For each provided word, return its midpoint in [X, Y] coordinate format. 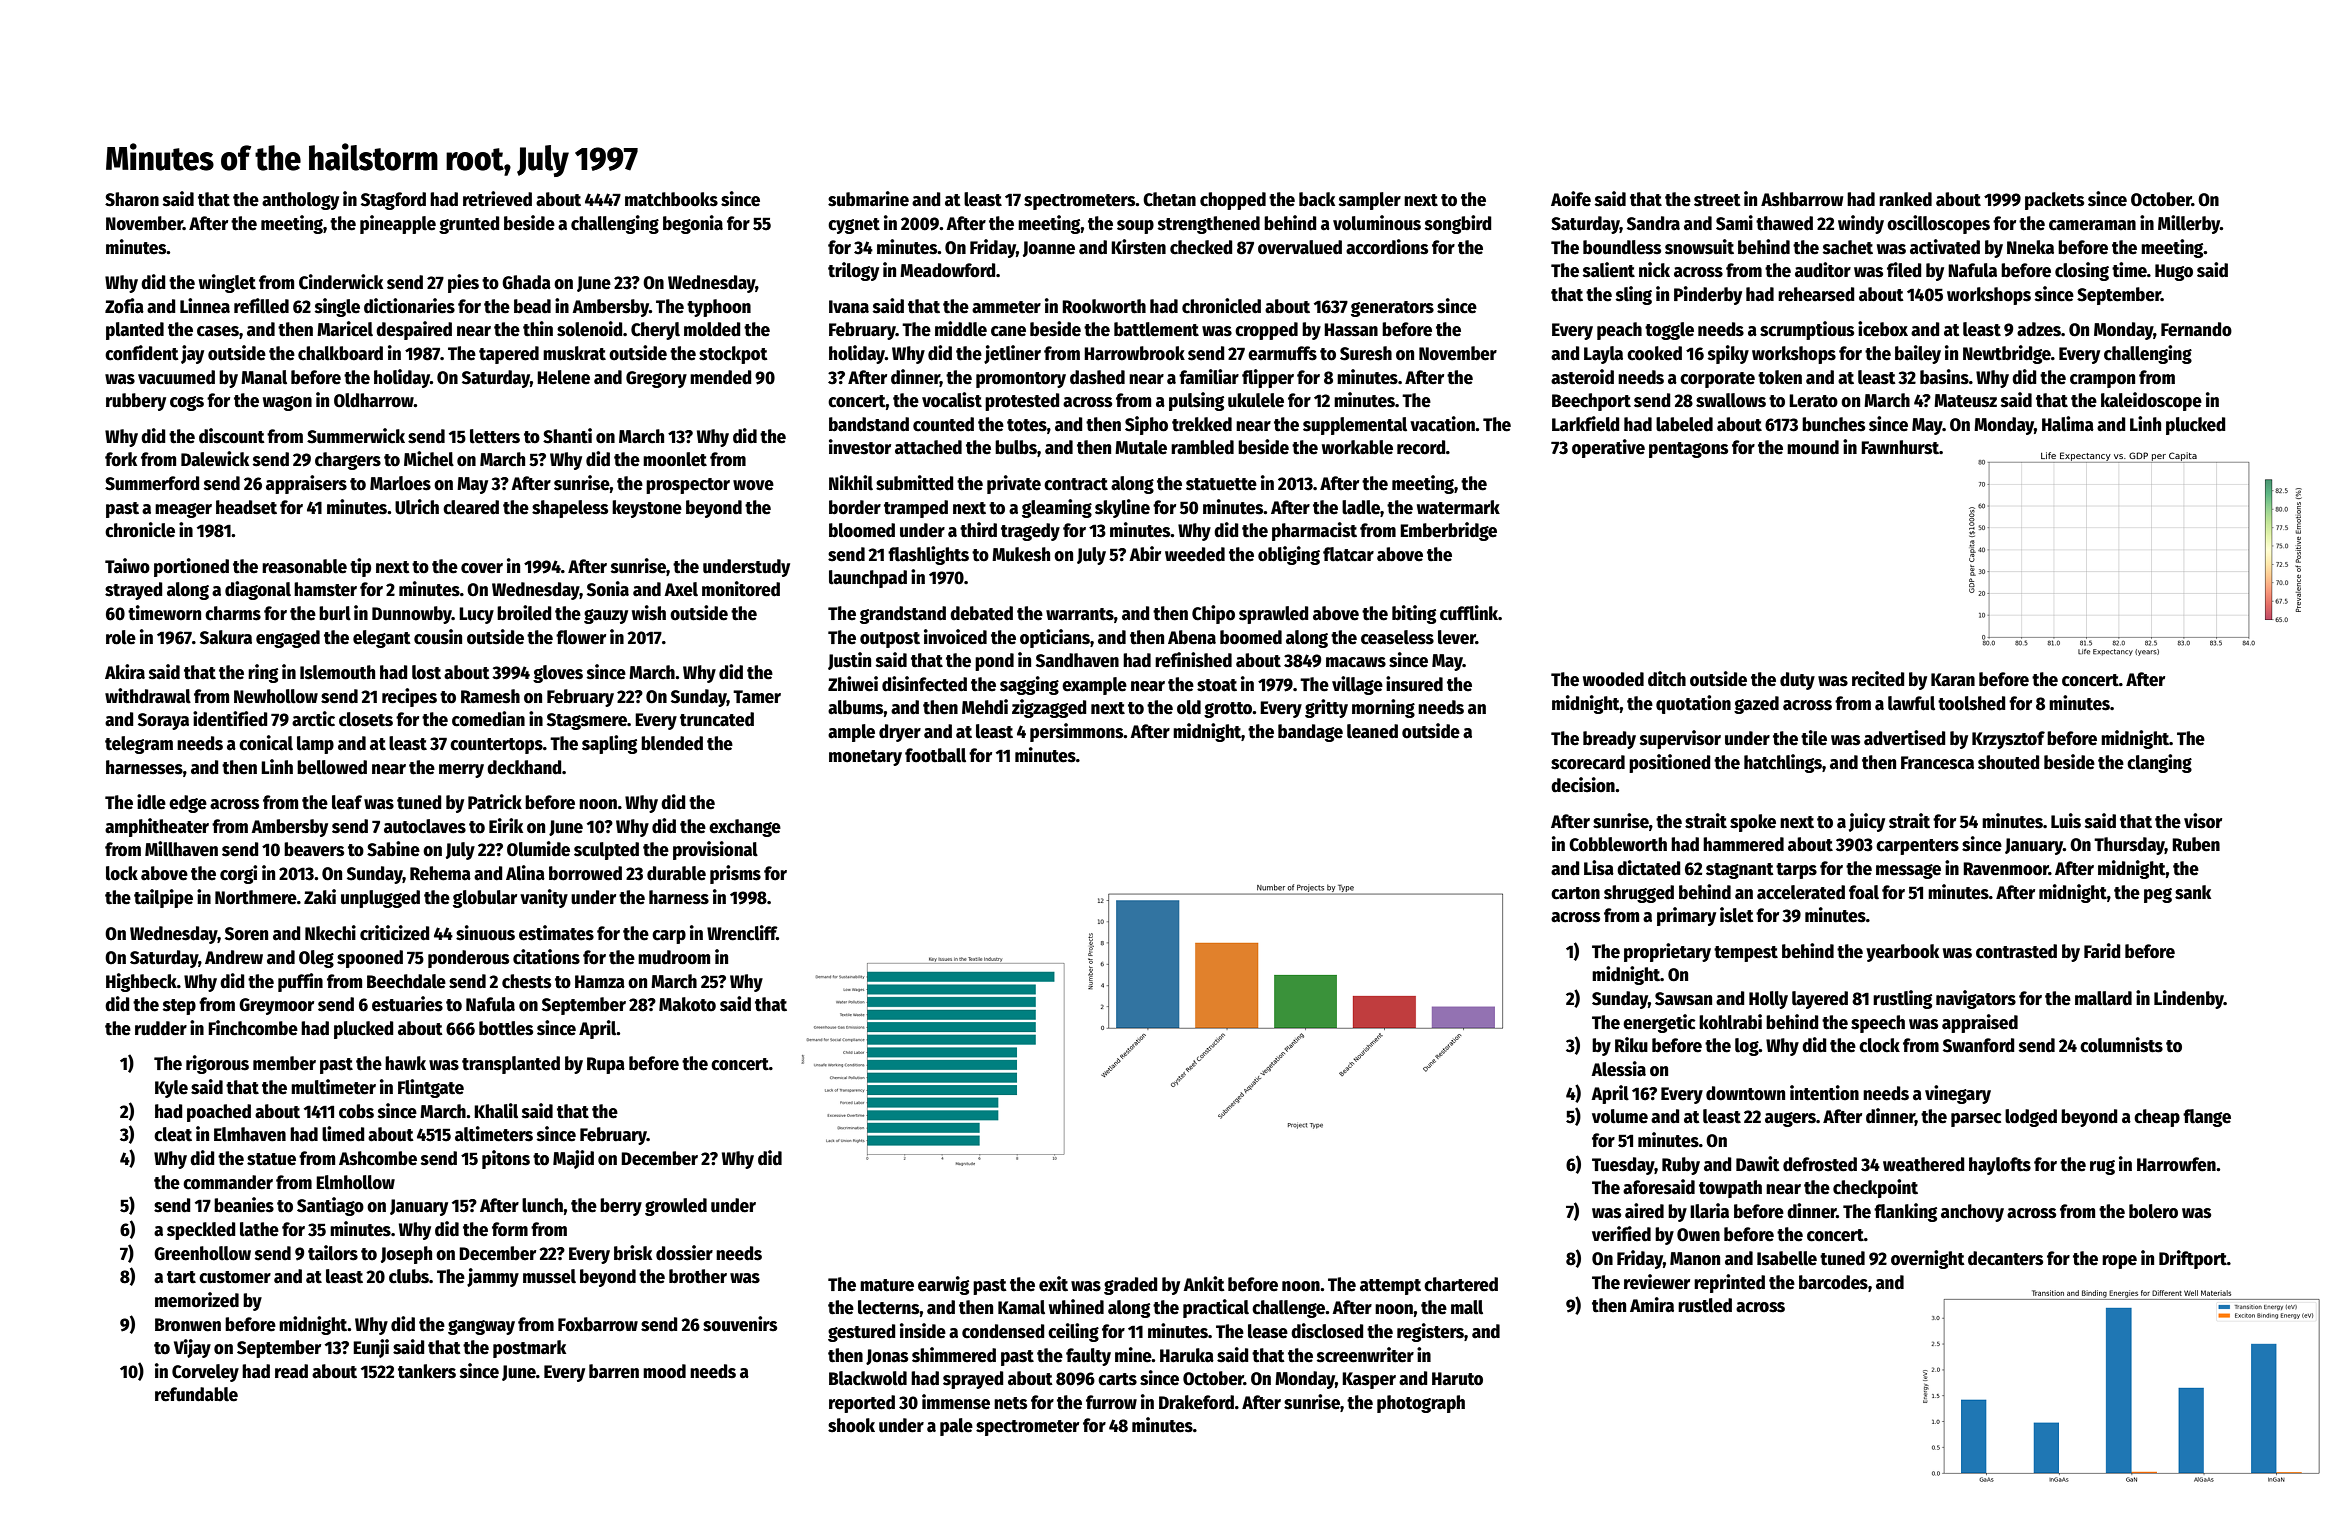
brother [698, 1276]
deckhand [524, 767]
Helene [563, 377]
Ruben [2196, 844]
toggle [1669, 331]
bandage [1310, 733]
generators [1392, 309]
